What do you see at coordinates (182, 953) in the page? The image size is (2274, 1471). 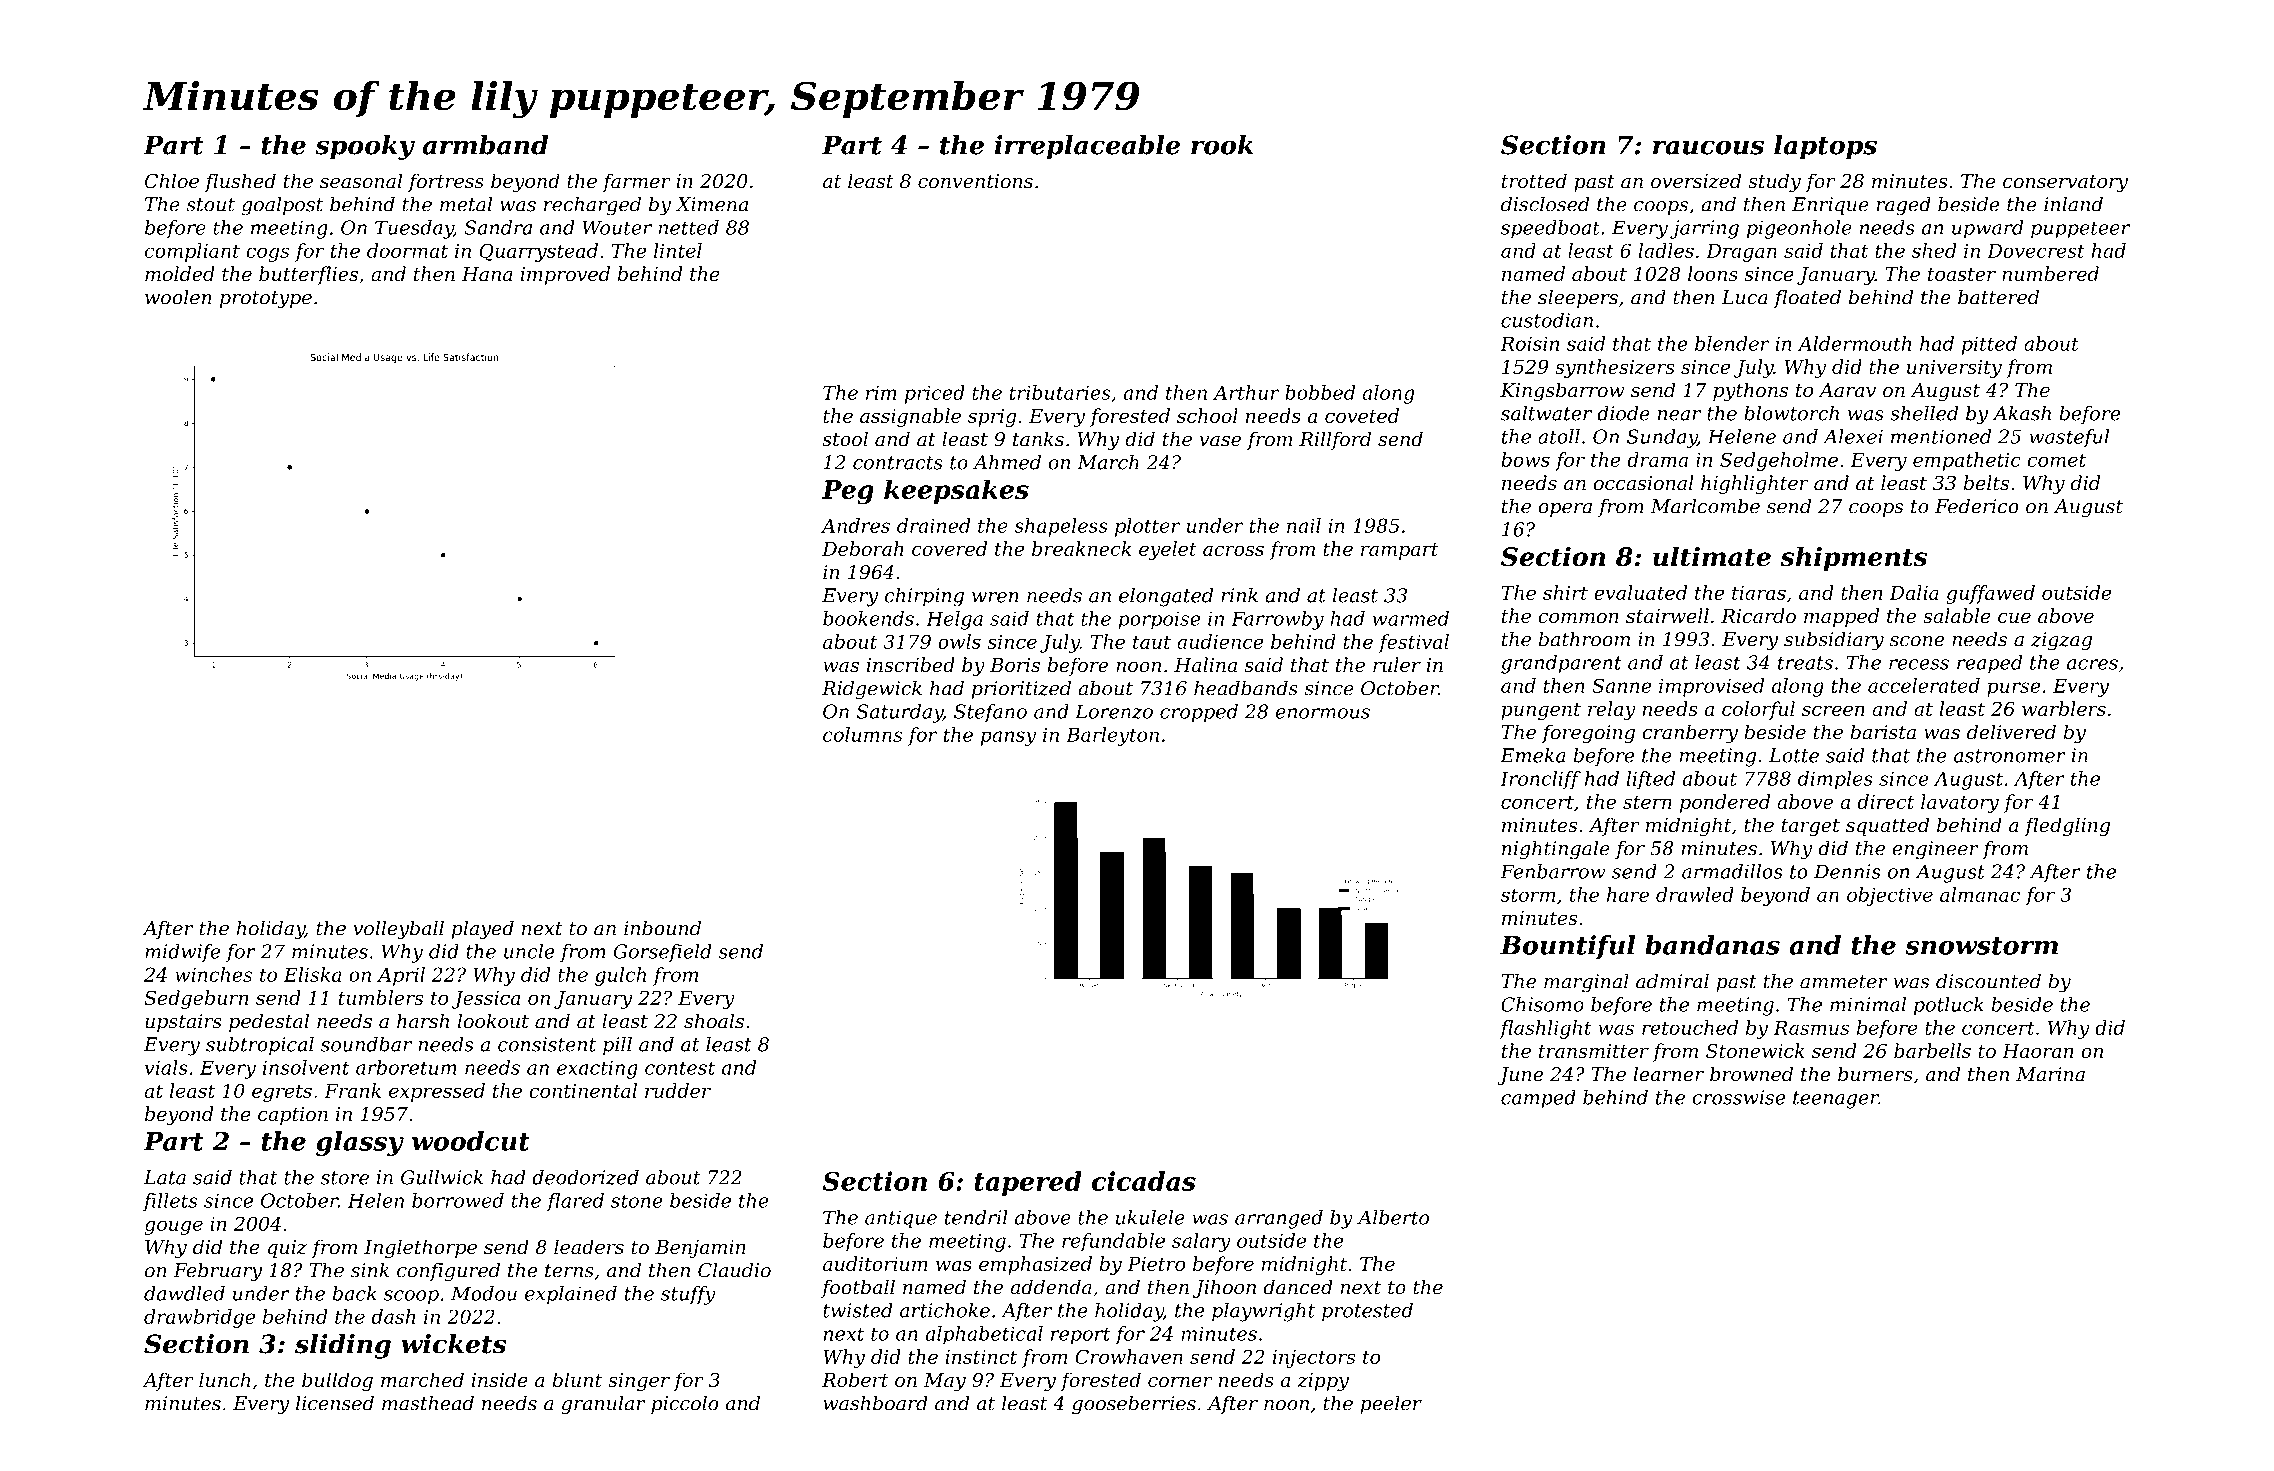 I see `midwife` at bounding box center [182, 953].
